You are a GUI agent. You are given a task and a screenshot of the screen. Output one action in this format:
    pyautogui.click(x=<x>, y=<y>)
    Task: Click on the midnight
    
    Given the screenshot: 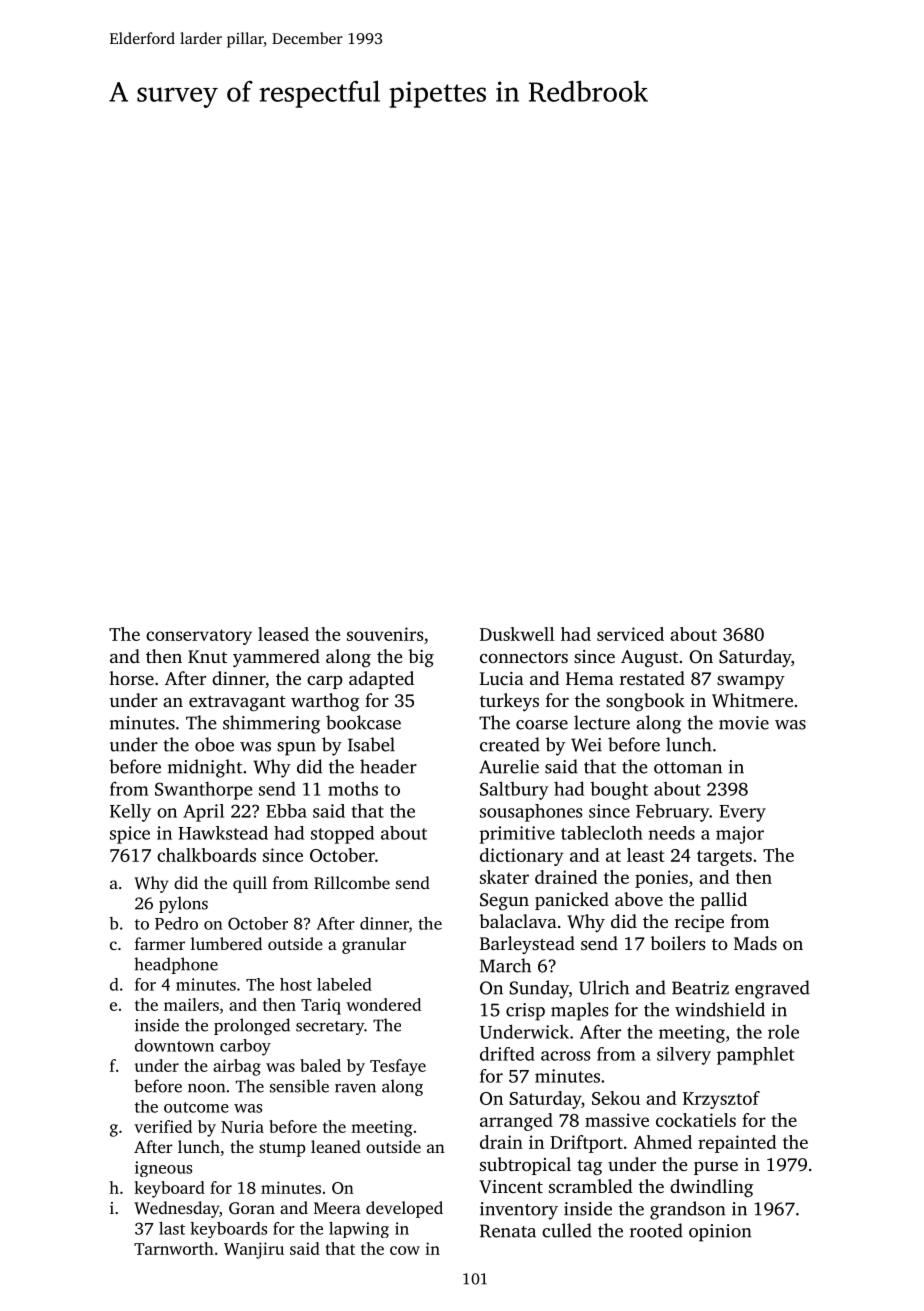 What is the action you would take?
    pyautogui.click(x=205, y=768)
